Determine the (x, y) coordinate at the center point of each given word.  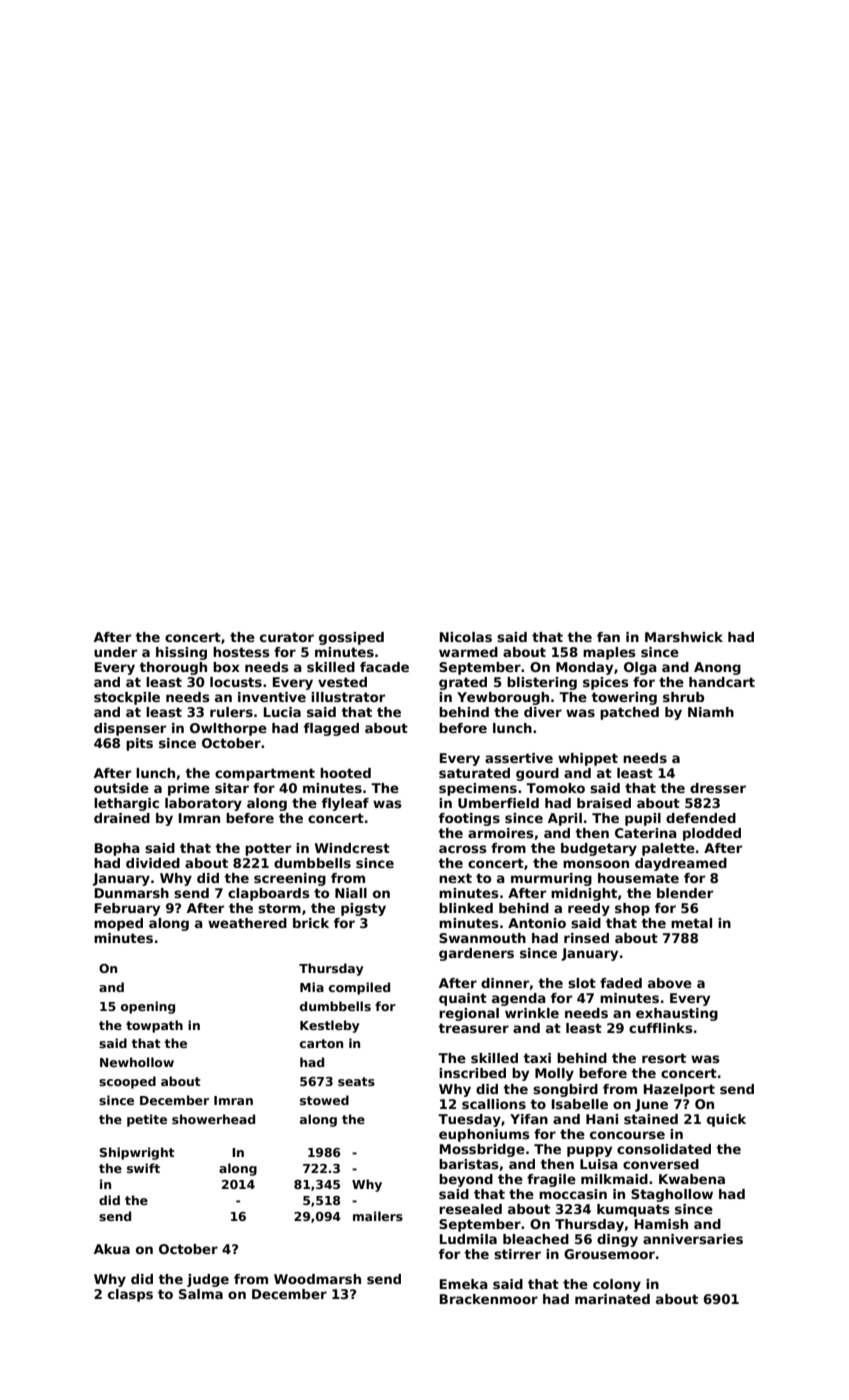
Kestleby (330, 1026)
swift (143, 1168)
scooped (127, 1082)
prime (189, 789)
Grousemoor (609, 1254)
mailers (378, 1216)
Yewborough (503, 698)
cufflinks (661, 1028)
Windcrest (352, 848)
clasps (130, 1295)
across (463, 849)
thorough (173, 668)
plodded (712, 834)
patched (629, 713)
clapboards (269, 894)
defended (701, 818)
